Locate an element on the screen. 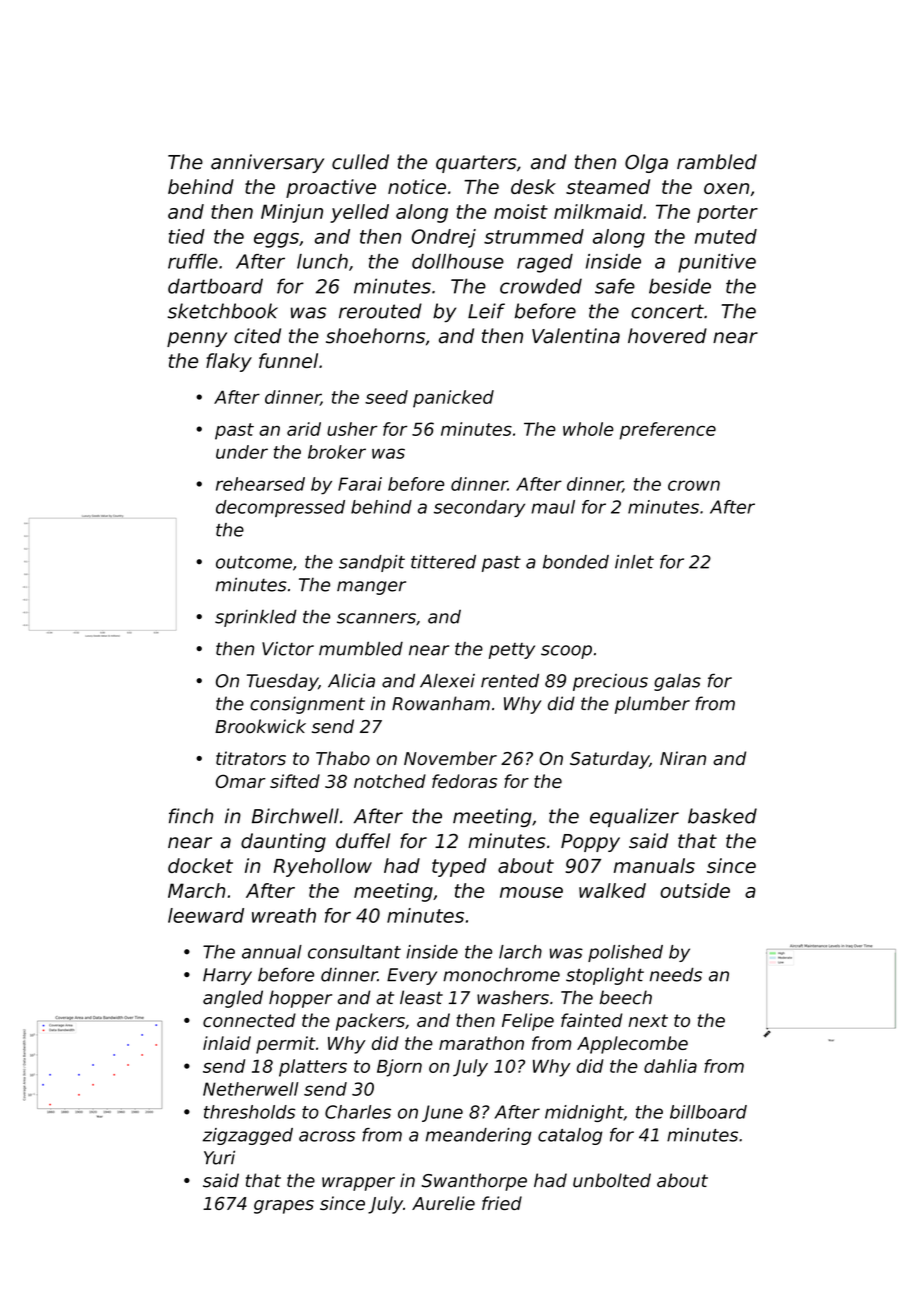  Yuri is located at coordinates (219, 1157).
